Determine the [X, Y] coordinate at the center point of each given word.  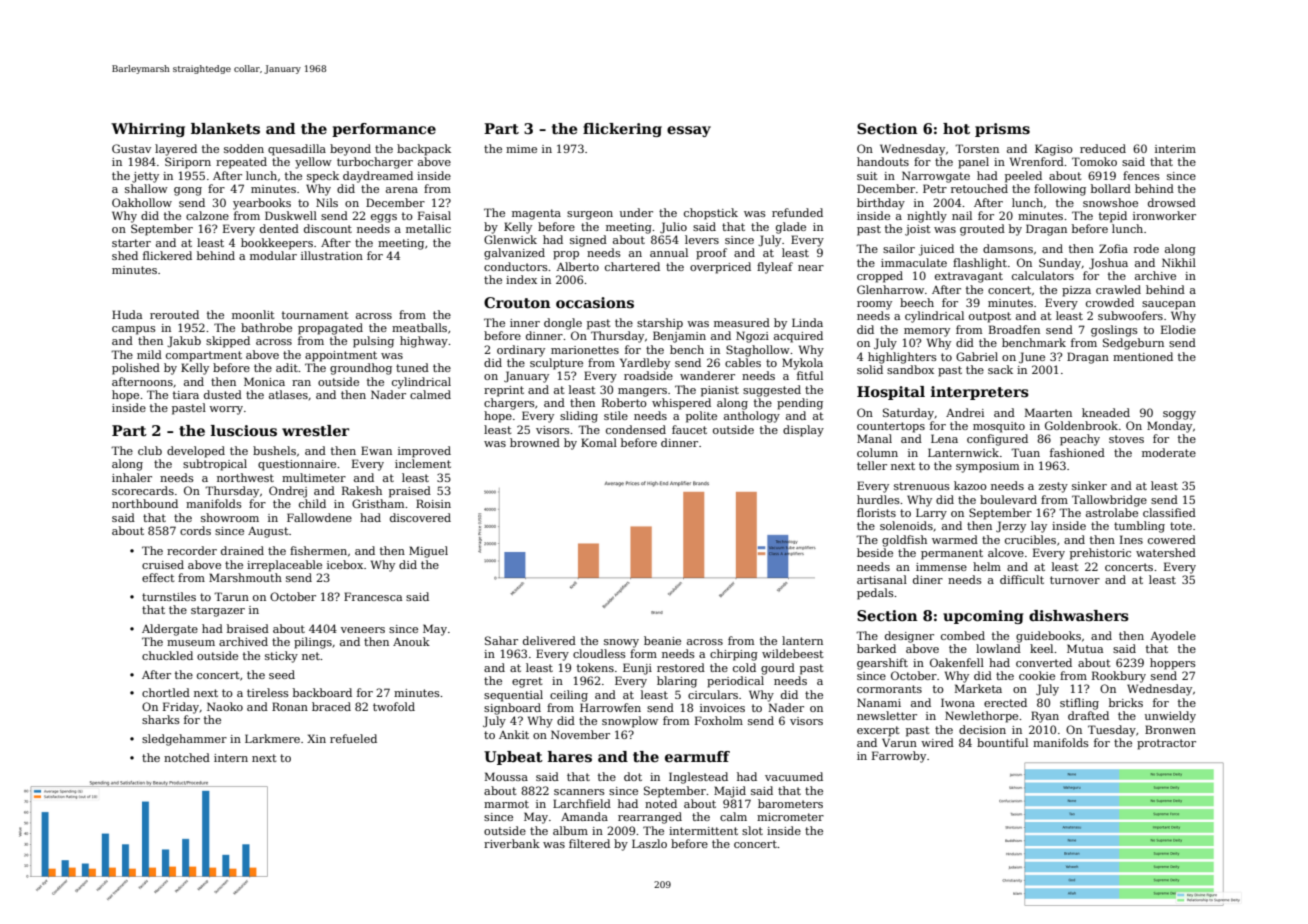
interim [1175, 149]
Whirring [148, 130]
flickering [622, 130]
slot [752, 830]
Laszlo [649, 843]
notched [187, 757]
